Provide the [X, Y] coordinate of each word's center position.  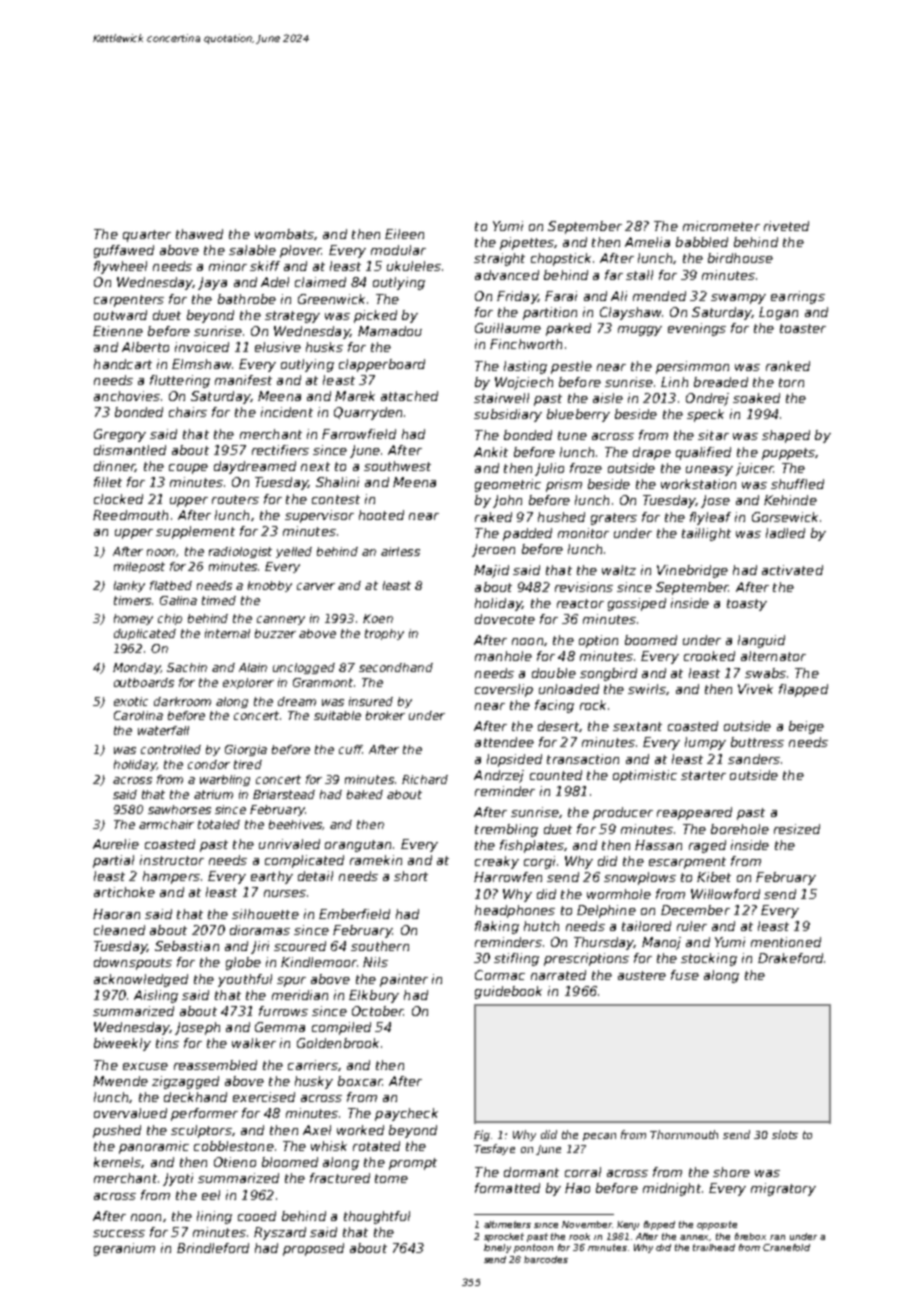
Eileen [404, 234]
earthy [272, 877]
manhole [503, 656]
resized [797, 829]
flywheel [120, 267]
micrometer [721, 226]
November [587, 1224]
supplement [195, 532]
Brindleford [213, 1248]
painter [404, 980]
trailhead [714, 1247]
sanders [754, 759]
